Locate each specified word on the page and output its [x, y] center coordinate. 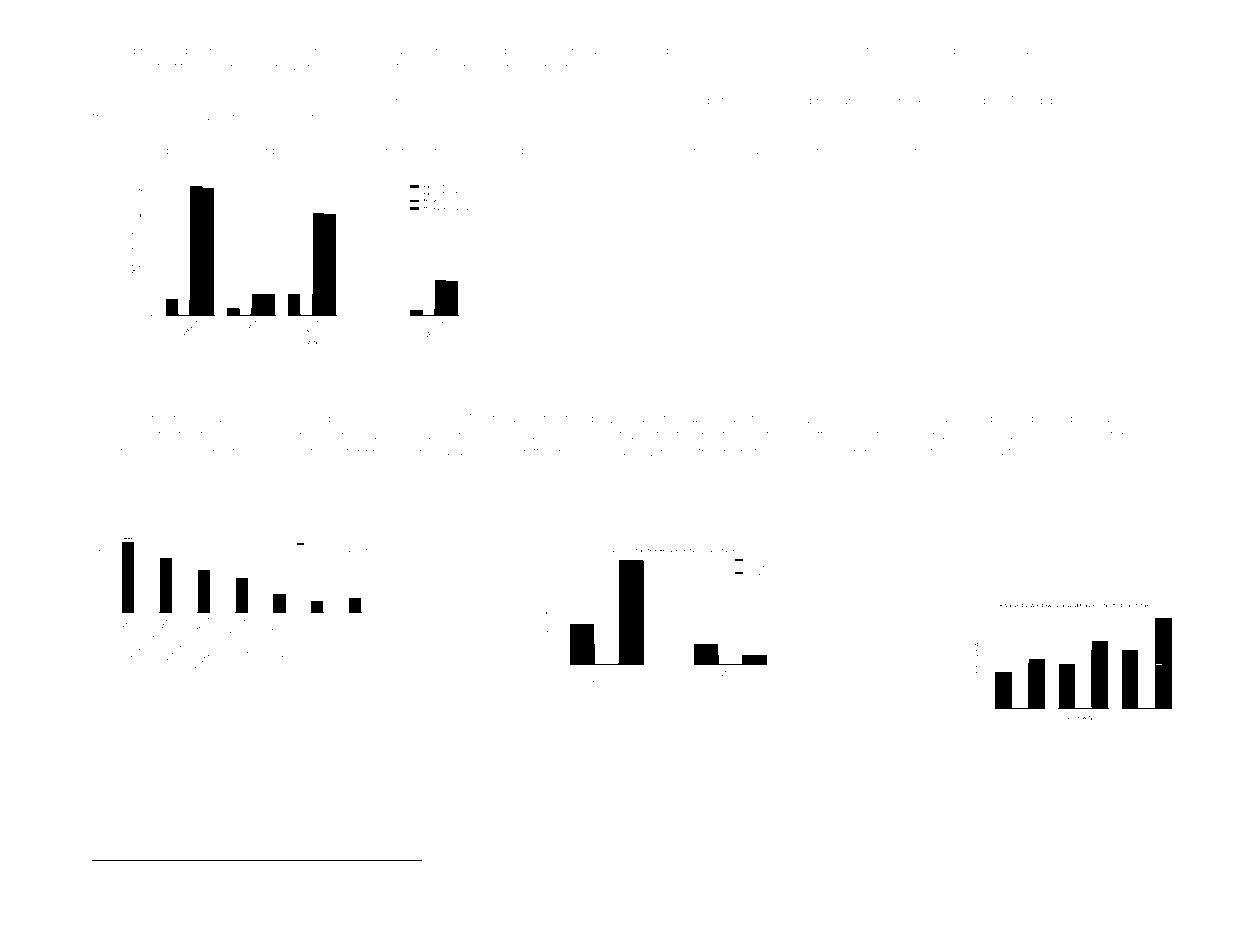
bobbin [137, 50]
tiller [128, 872]
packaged [1097, 420]
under [730, 418]
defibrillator [580, 50]
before [1051, 50]
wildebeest [283, 452]
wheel [1087, 435]
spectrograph [673, 420]
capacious [223, 420]
